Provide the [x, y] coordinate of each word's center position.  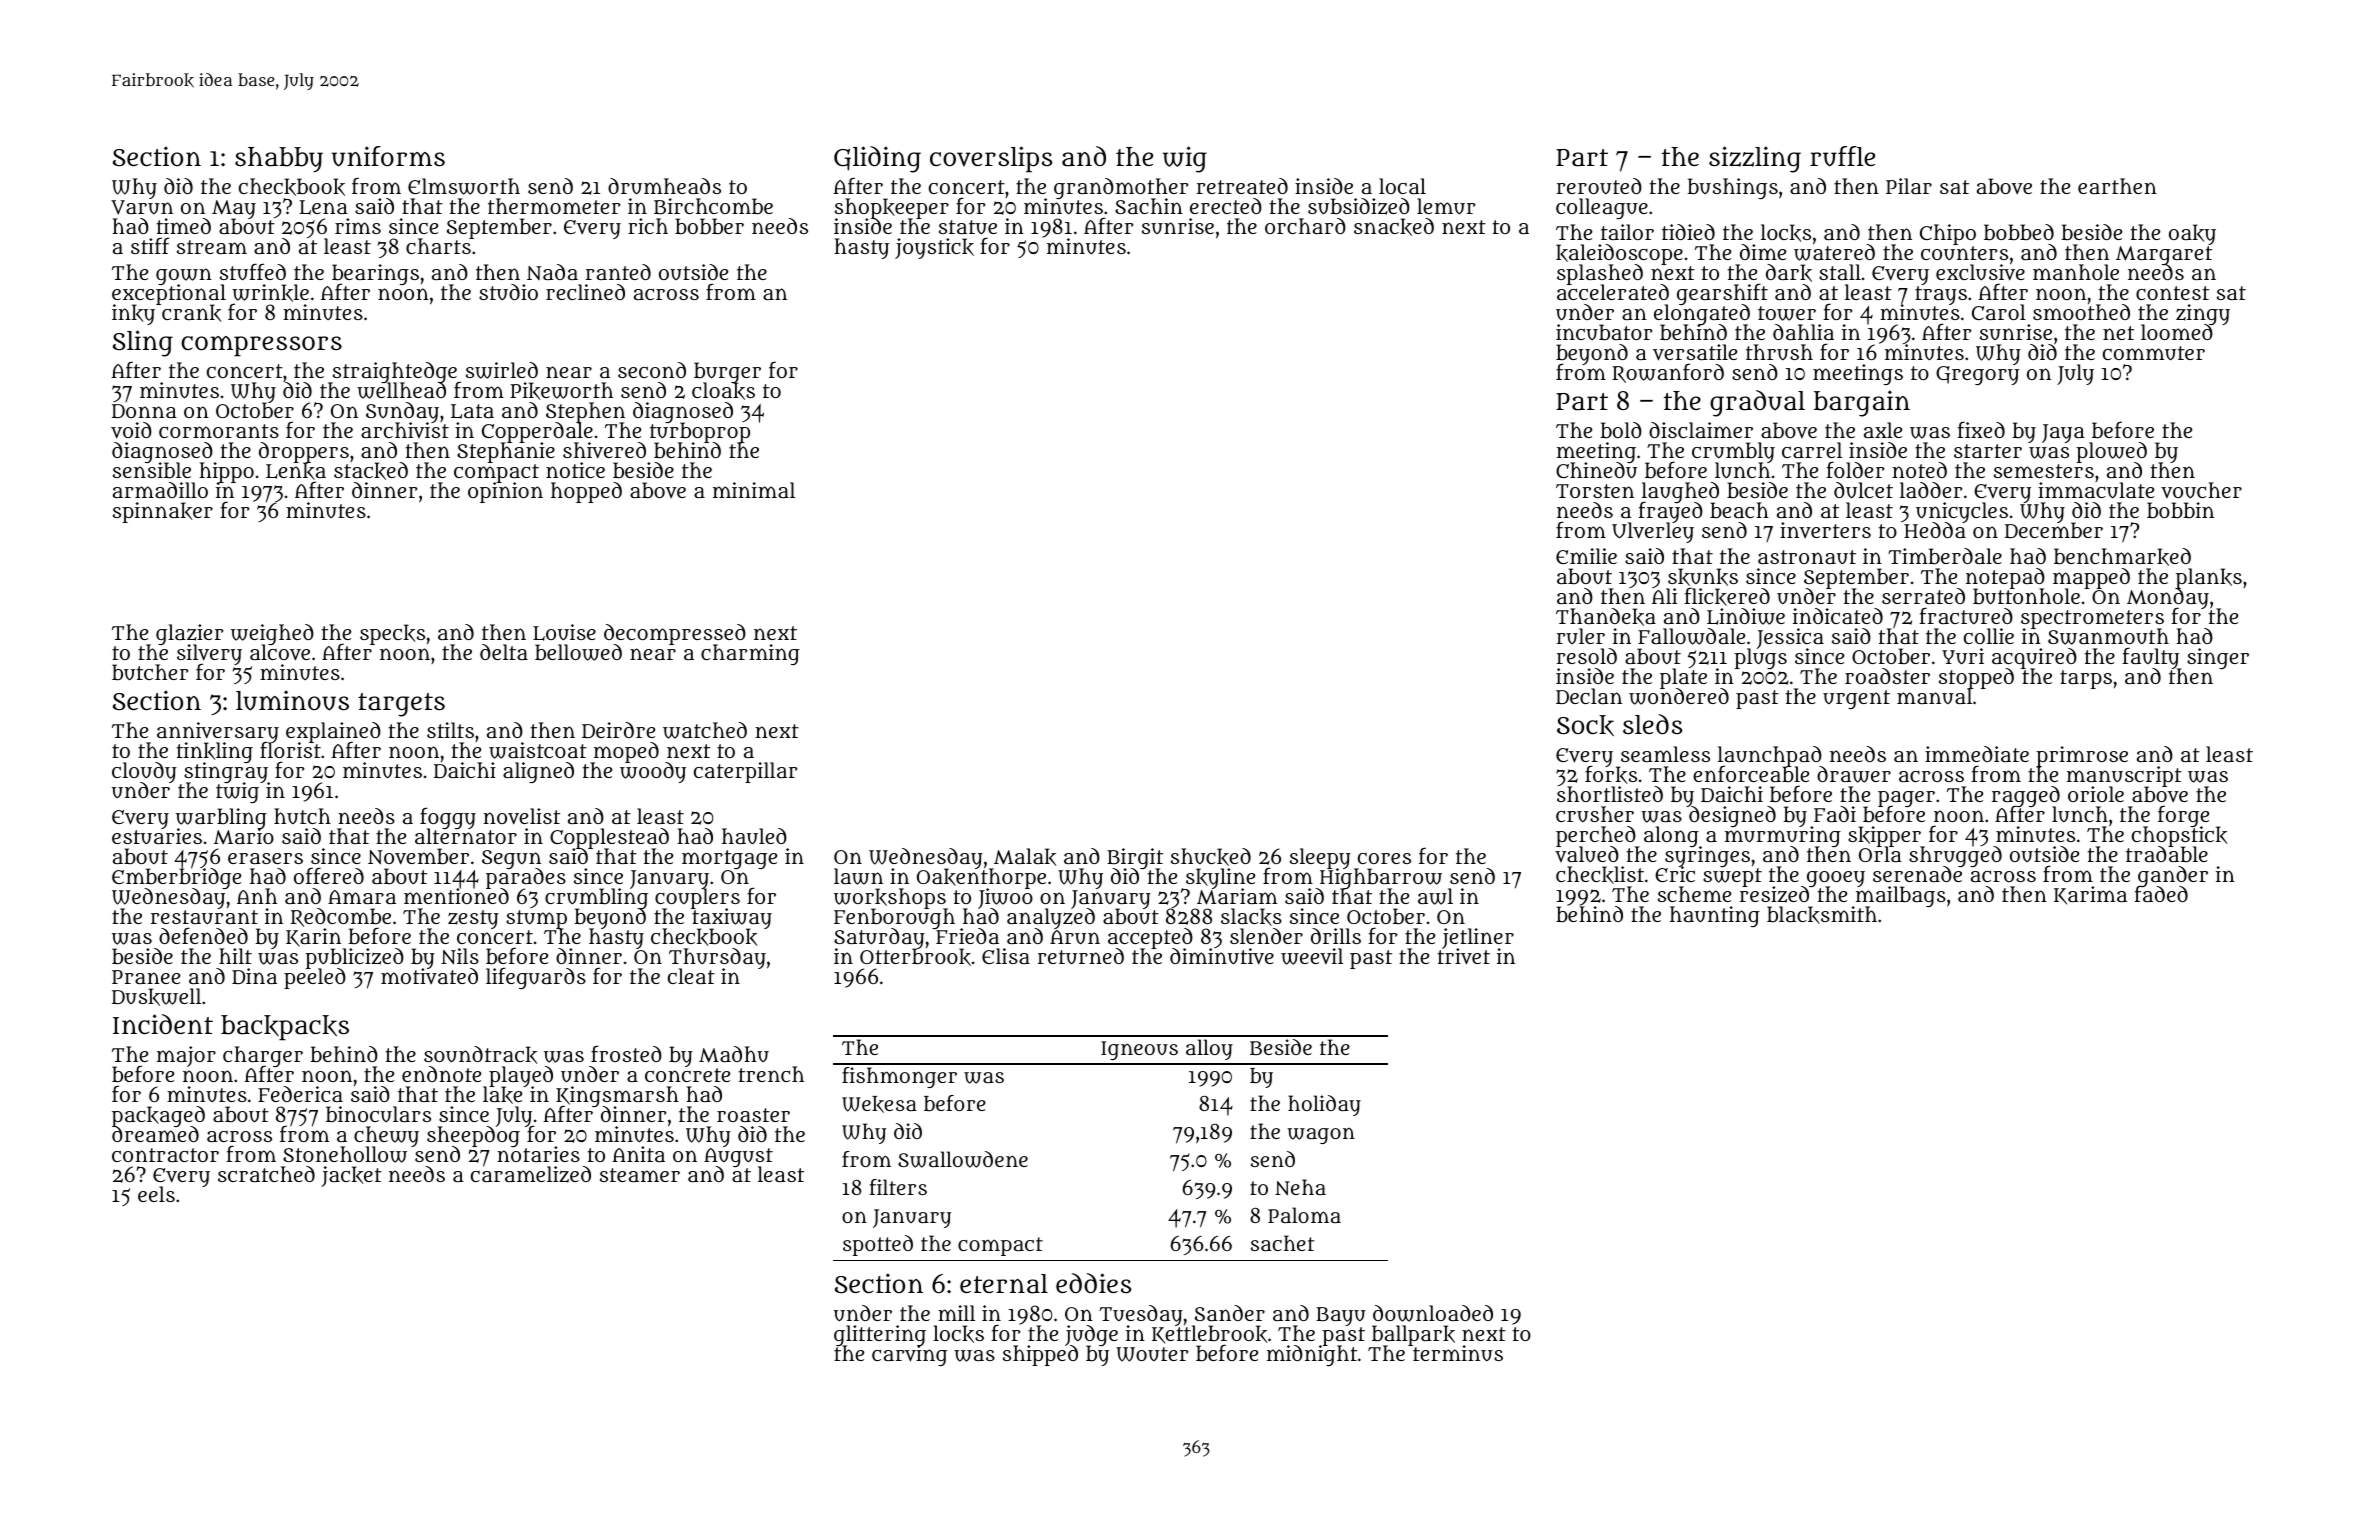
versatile [1695, 352]
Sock [1585, 725]
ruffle [1842, 156]
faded [2161, 894]
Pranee [146, 977]
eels [156, 1194]
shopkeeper [892, 208]
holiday [1324, 1105]
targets [401, 705]
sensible [152, 470]
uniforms [388, 156]
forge [2183, 816]
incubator [1604, 332]
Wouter [1152, 1354]
